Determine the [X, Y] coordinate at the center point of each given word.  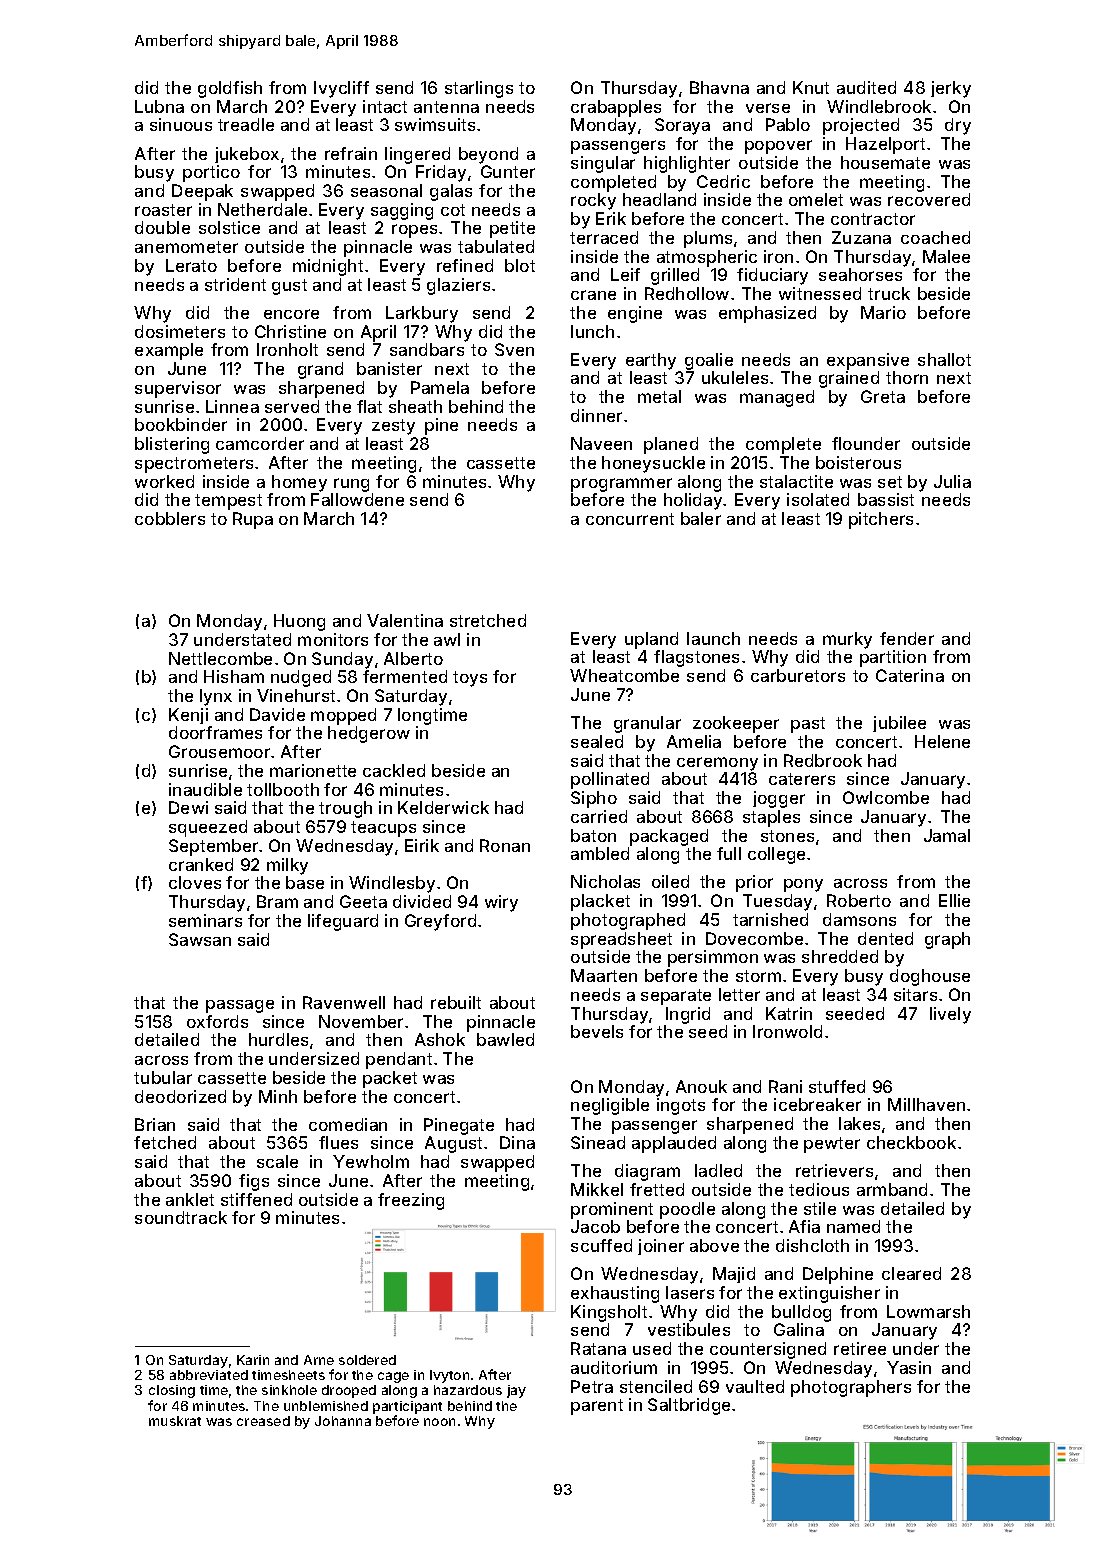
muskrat [175, 1421]
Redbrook [823, 760]
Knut [811, 87]
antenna [446, 107]
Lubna [159, 106]
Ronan [505, 845]
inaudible [205, 789]
